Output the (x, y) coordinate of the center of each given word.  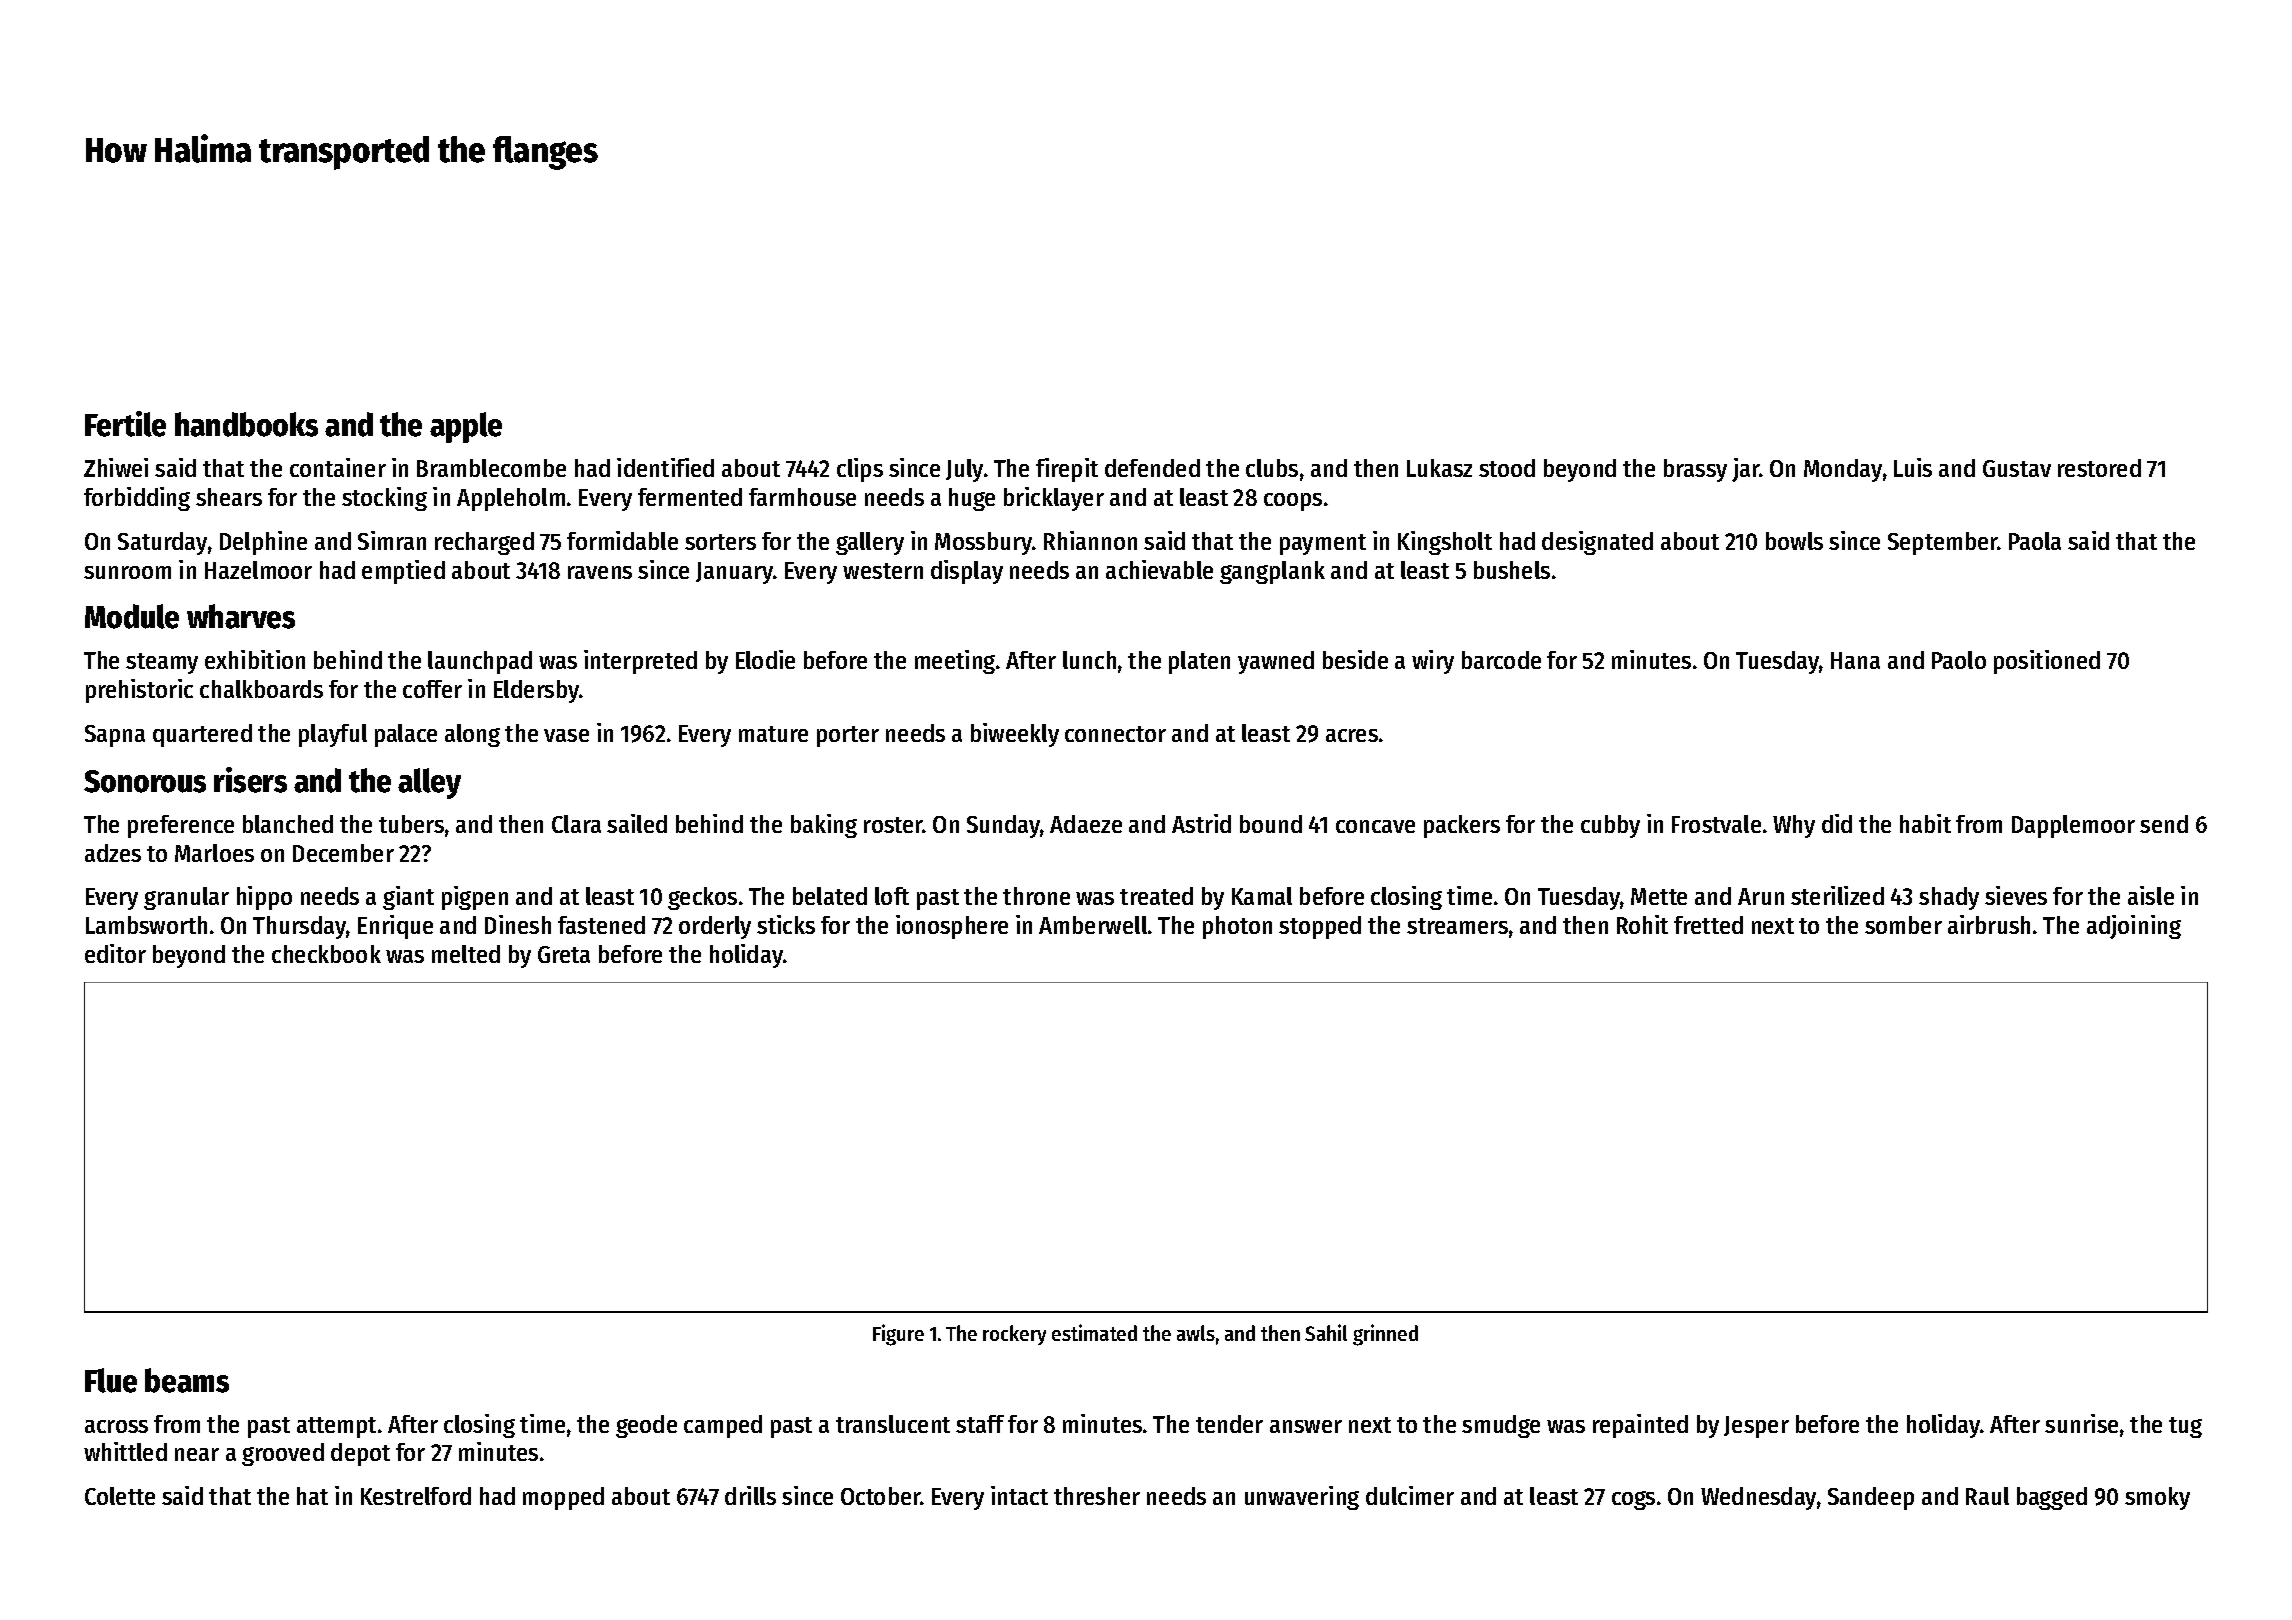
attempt (336, 1427)
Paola (2035, 541)
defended (1152, 468)
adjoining (2134, 927)
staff (980, 1424)
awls (1196, 1333)
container (338, 467)
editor (115, 953)
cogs (1633, 1500)
